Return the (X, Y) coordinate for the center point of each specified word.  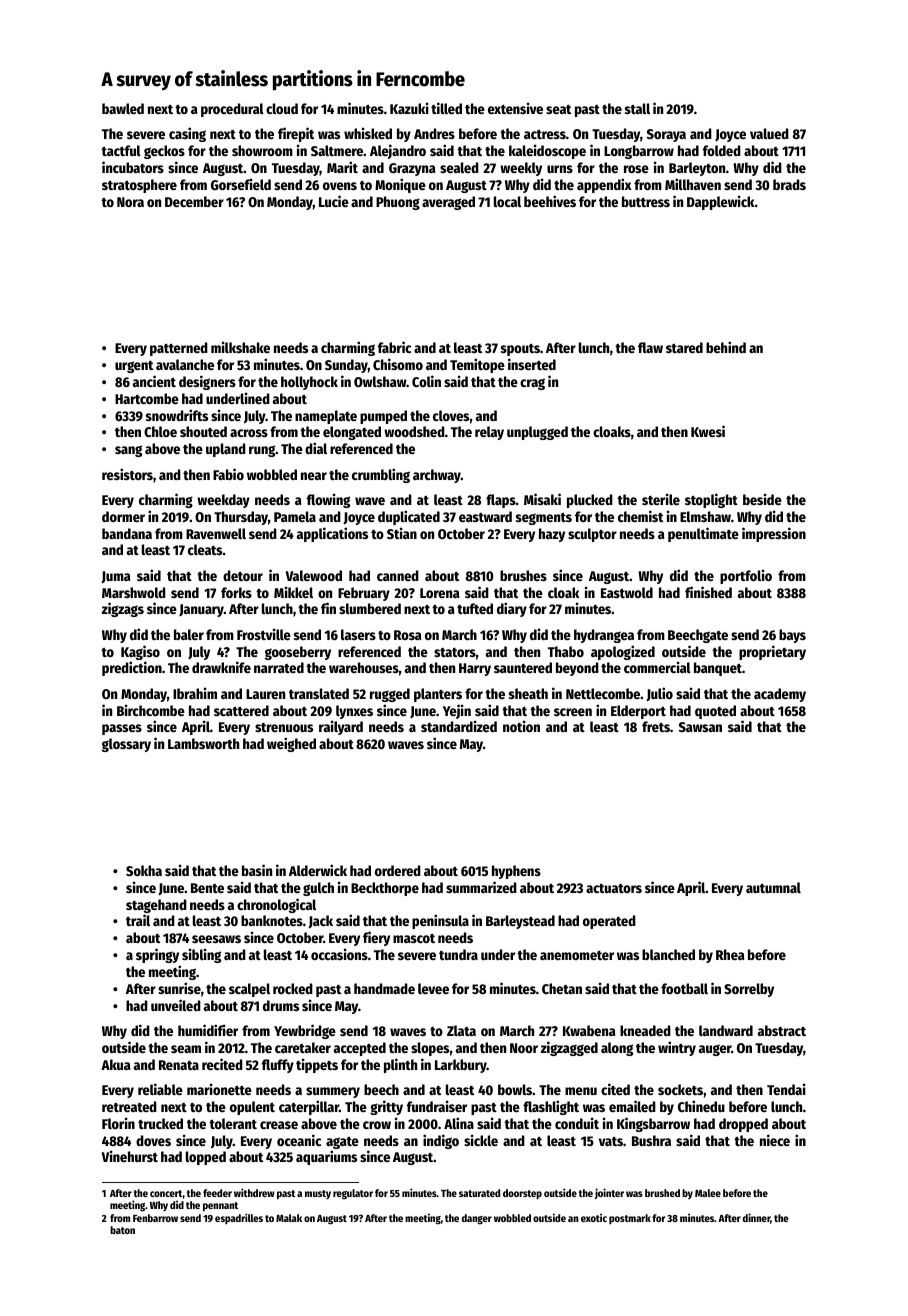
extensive (515, 108)
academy (780, 695)
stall (637, 108)
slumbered (370, 608)
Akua (116, 1064)
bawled (123, 108)
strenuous (284, 727)
